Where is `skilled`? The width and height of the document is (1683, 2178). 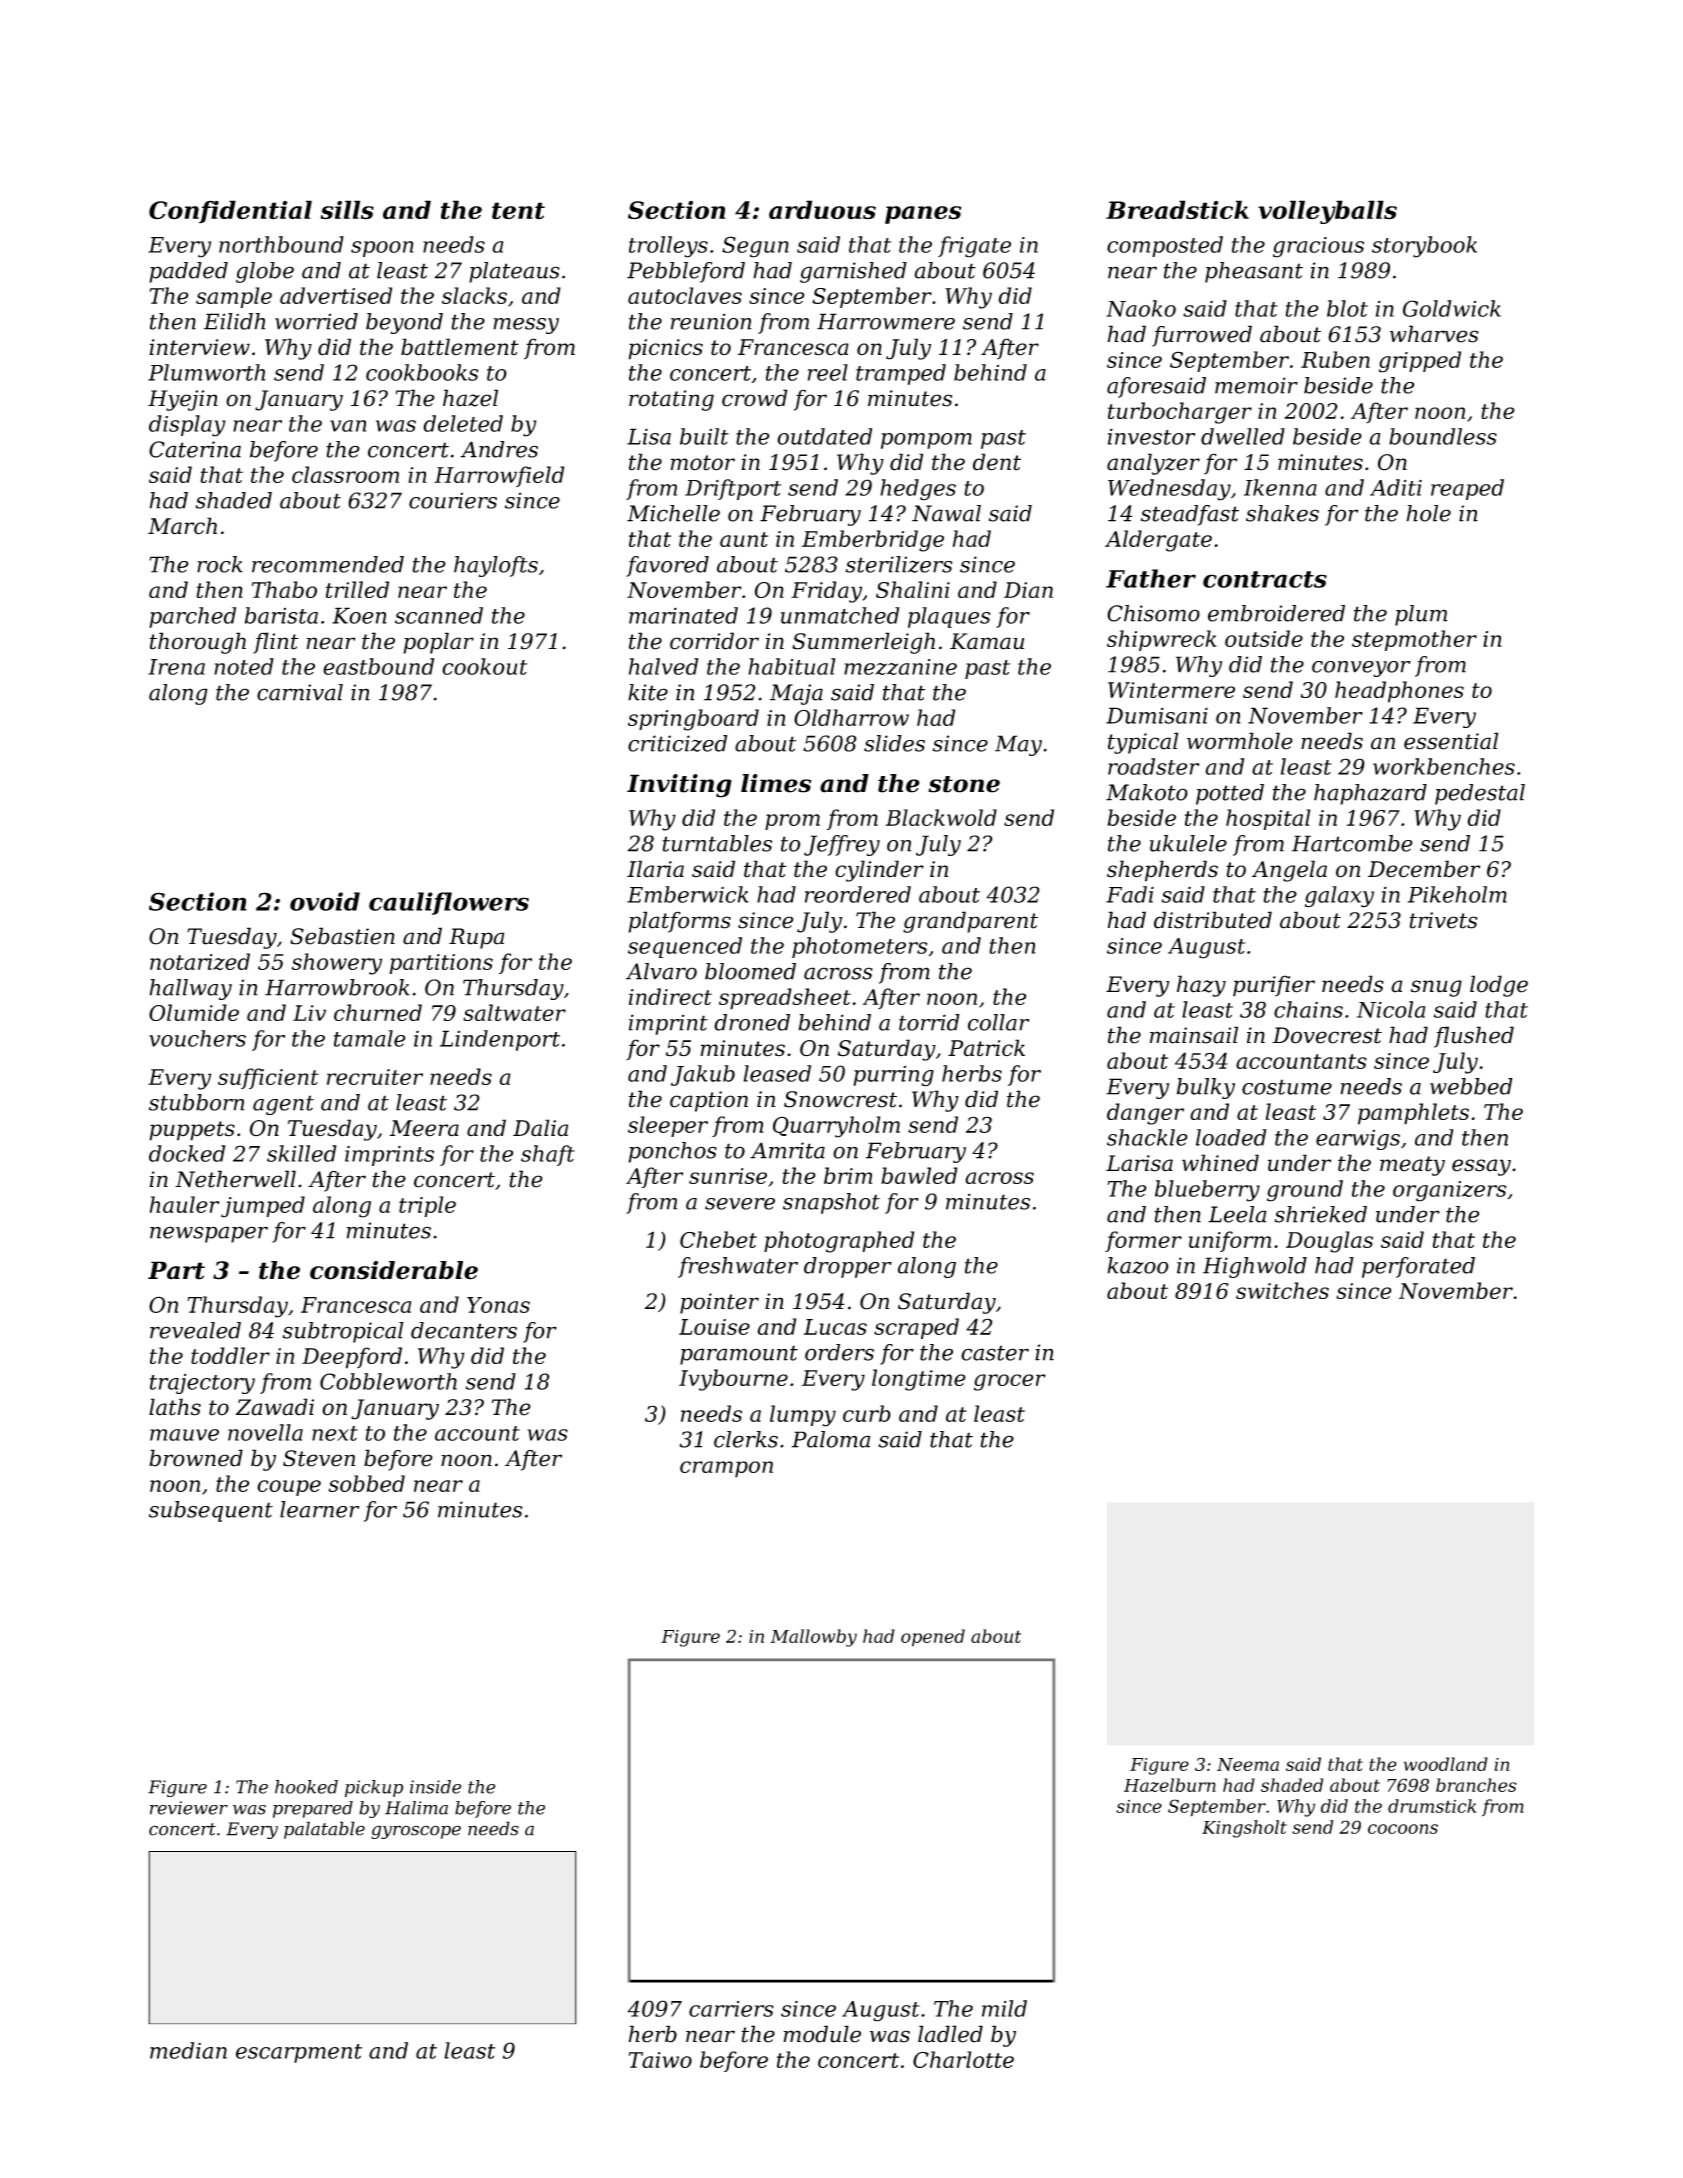
skilled is located at coordinates (302, 1153).
